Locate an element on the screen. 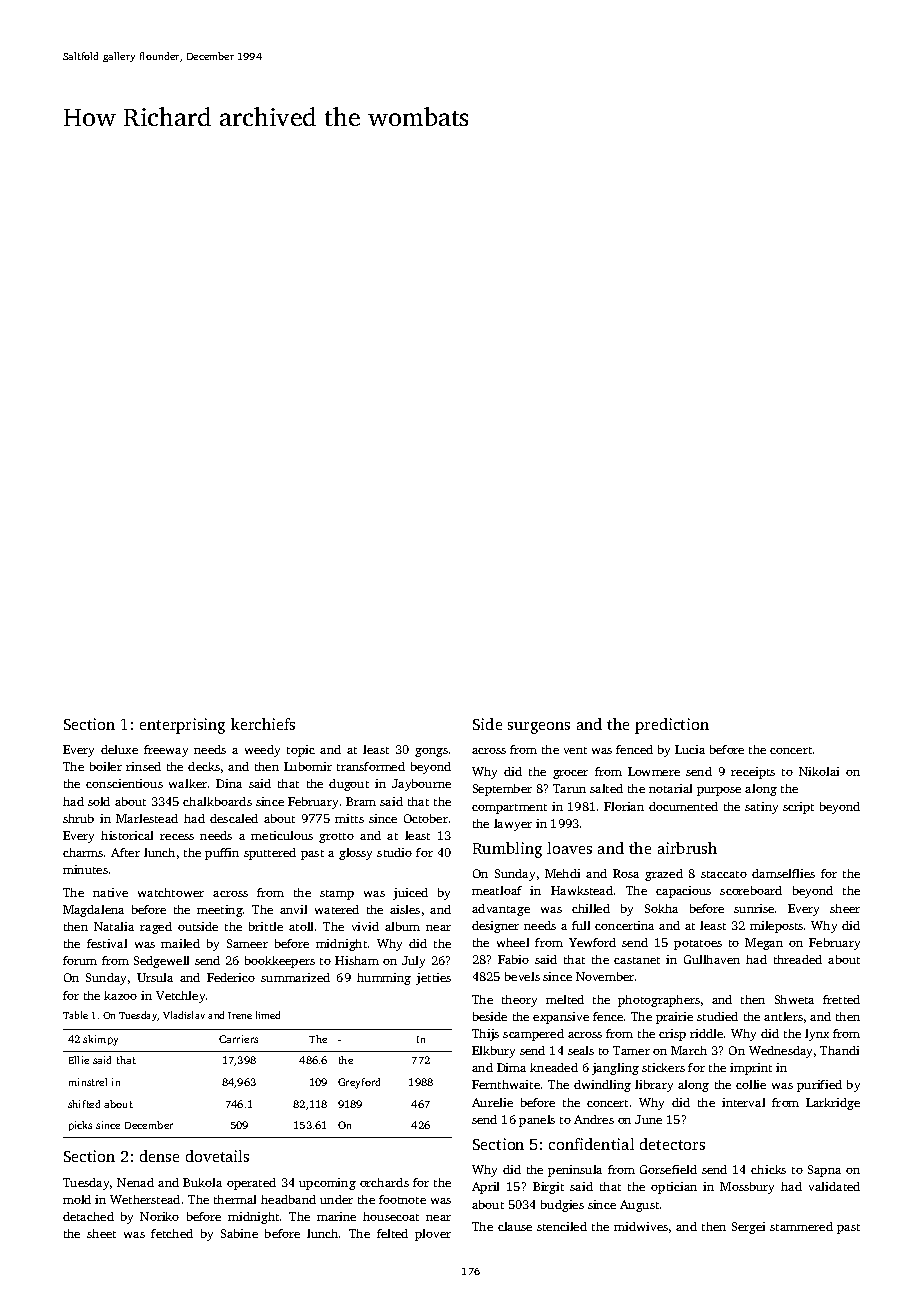  scoreboard is located at coordinates (751, 890).
